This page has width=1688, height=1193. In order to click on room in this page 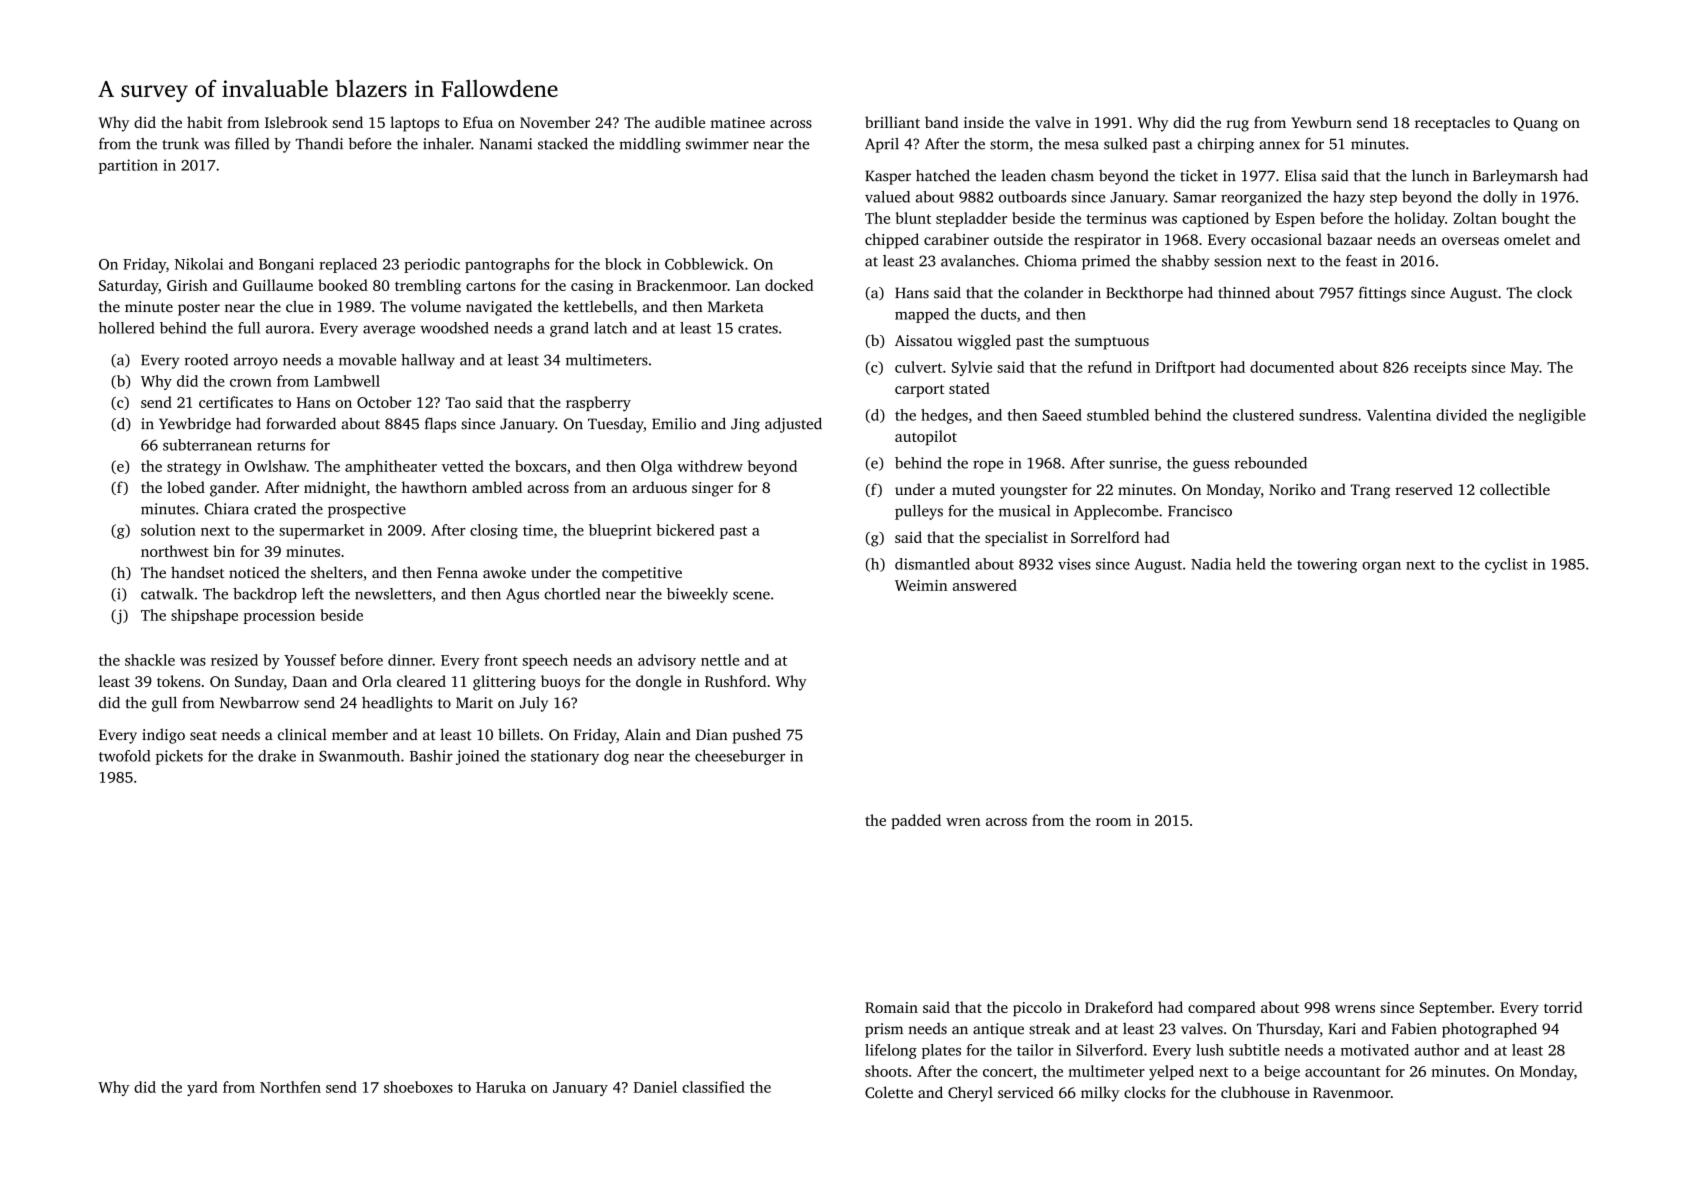, I will do `click(1113, 822)`.
